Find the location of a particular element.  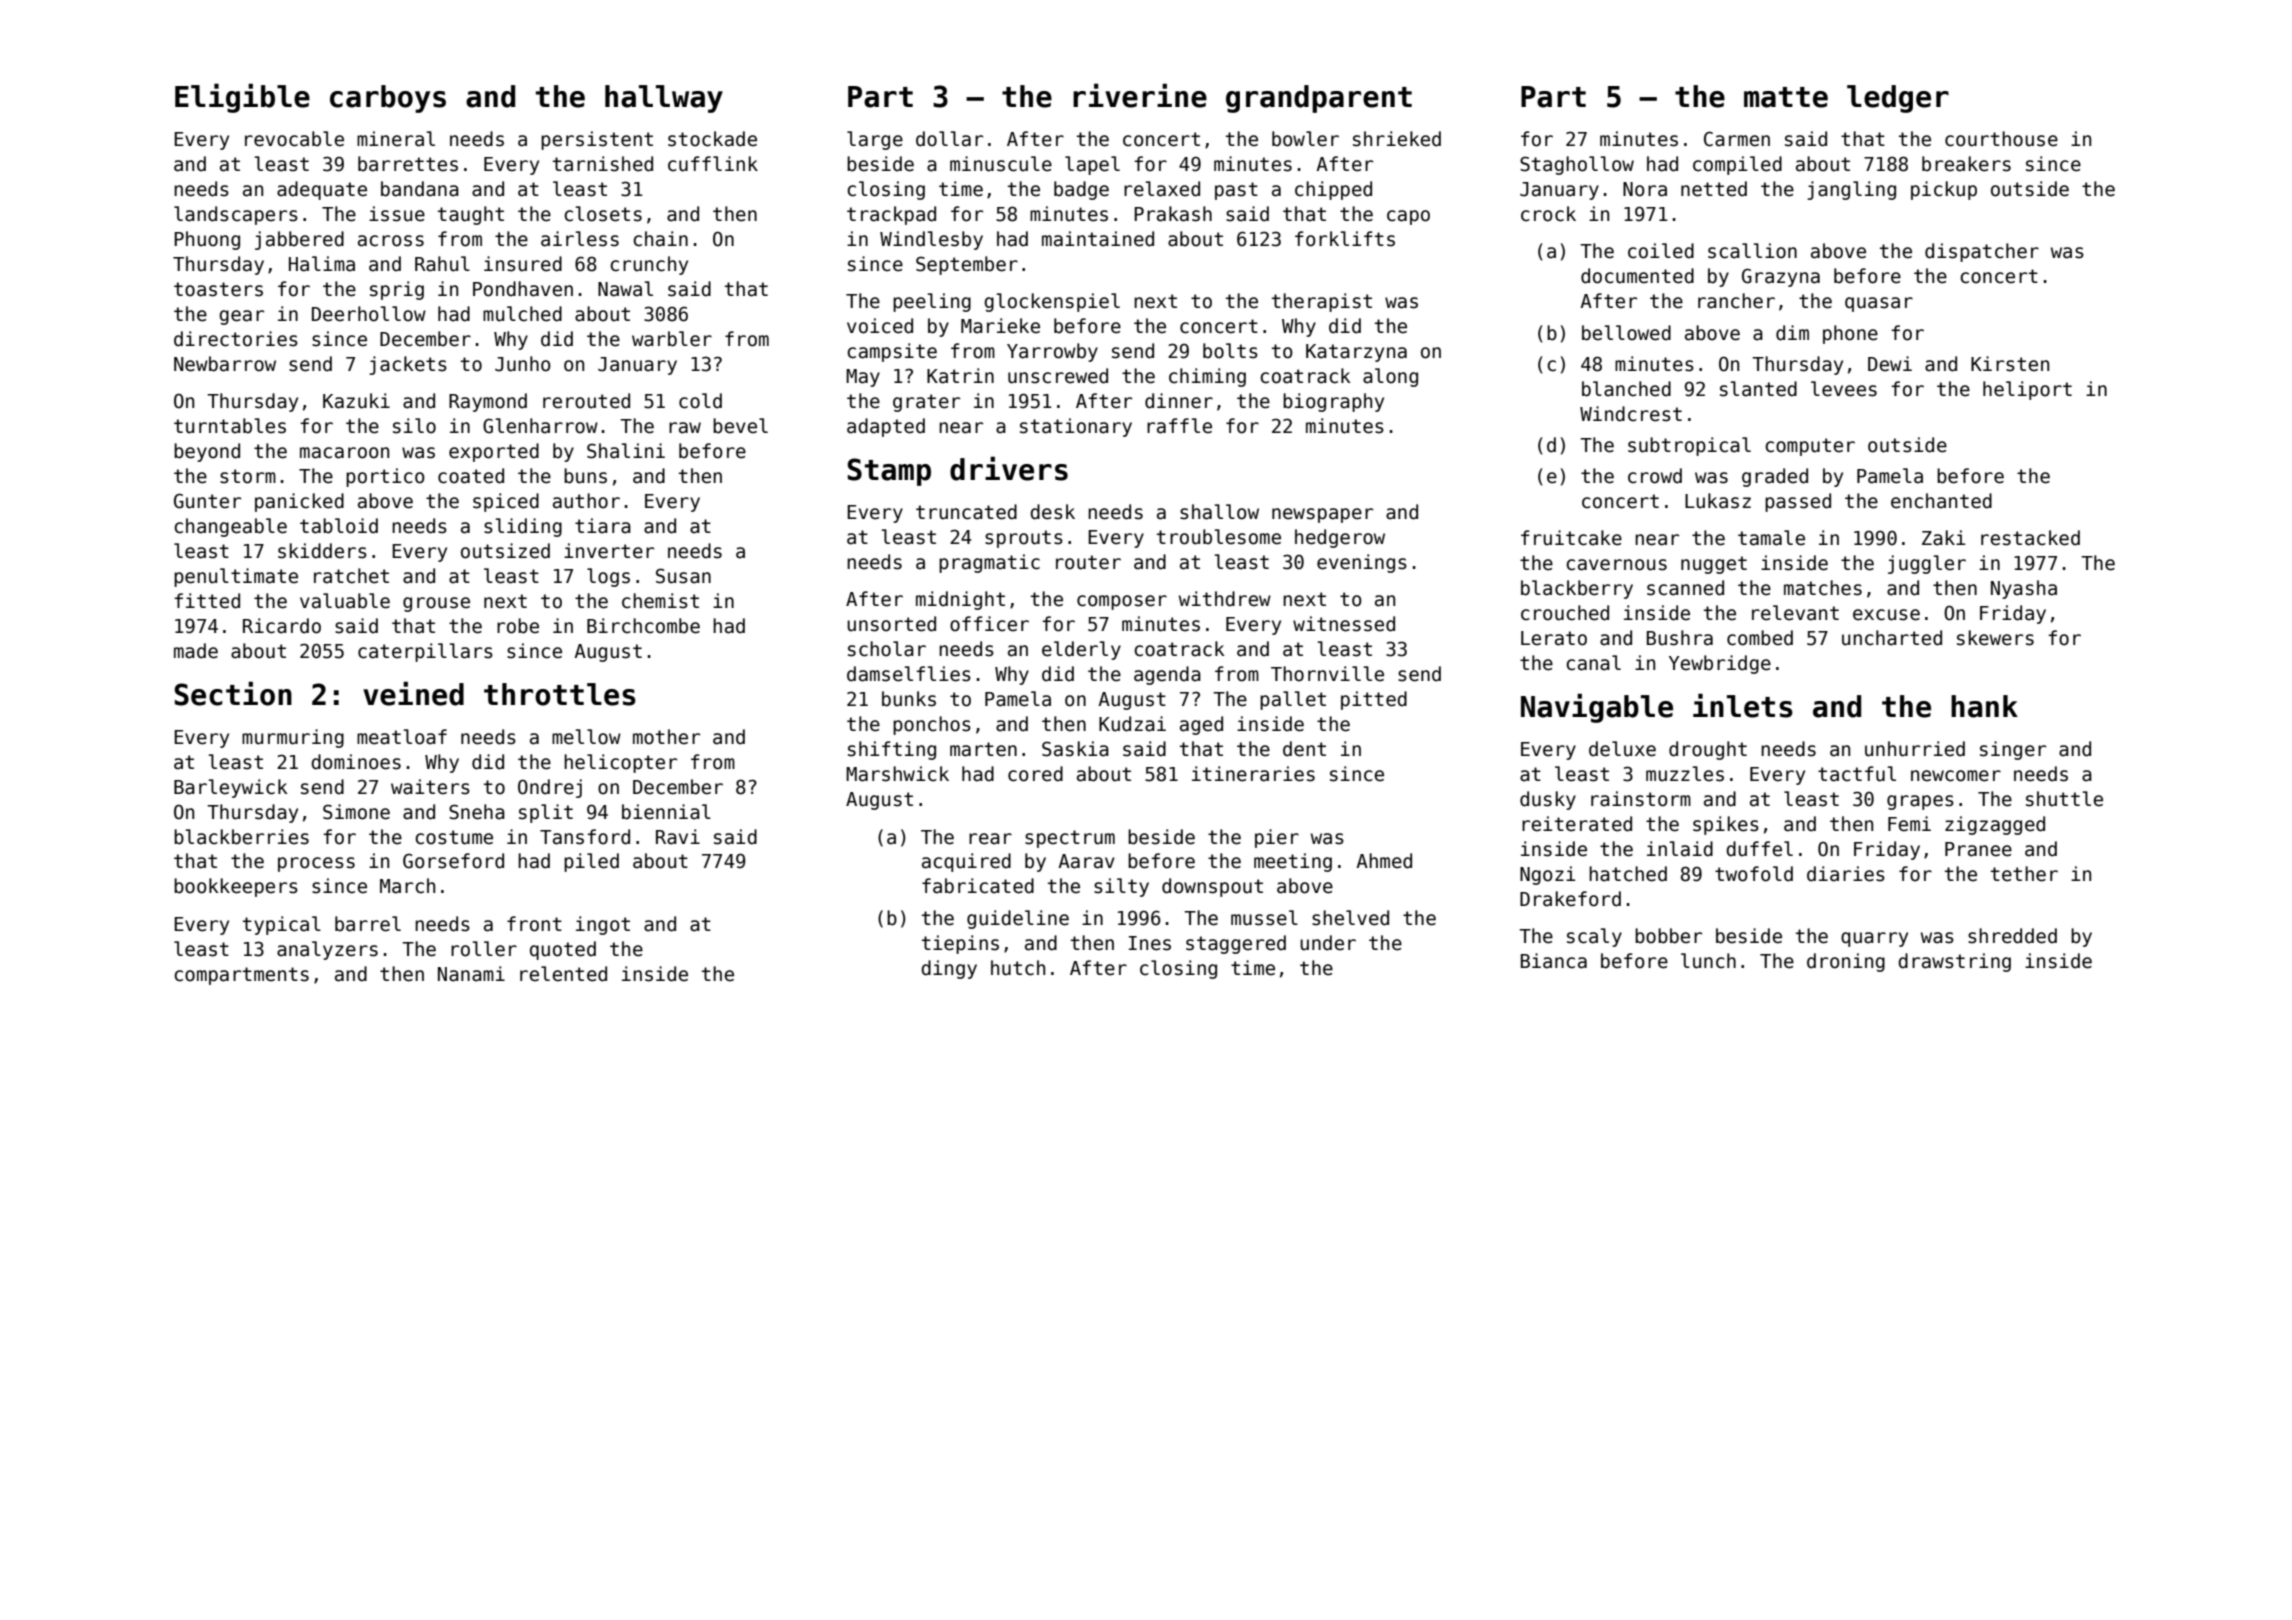

chipped is located at coordinates (1333, 190).
